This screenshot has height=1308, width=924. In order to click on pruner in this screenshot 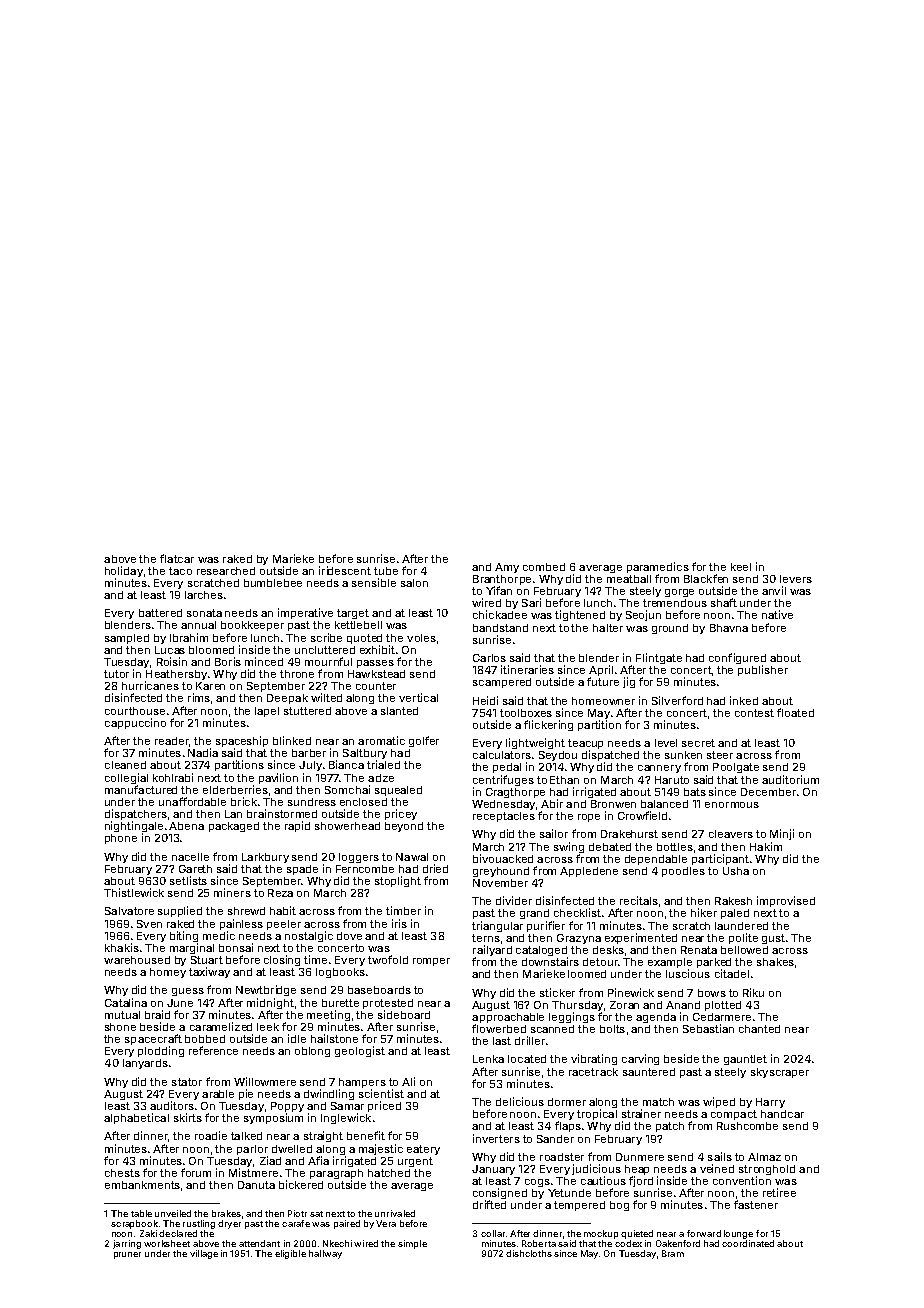, I will do `click(127, 1255)`.
